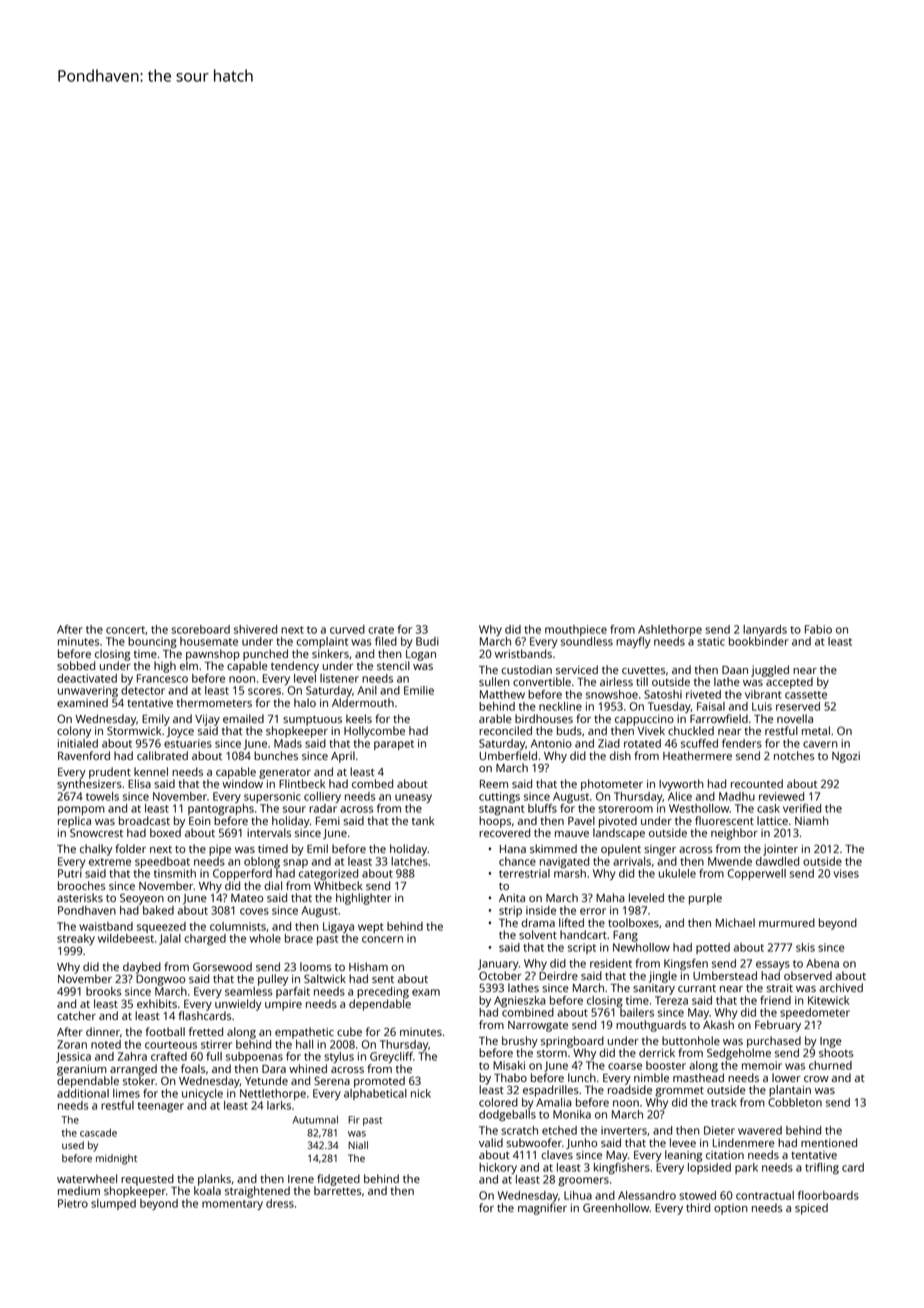 The width and height of the screenshot is (924, 1308). Describe the element at coordinates (338, 928) in the screenshot. I see `Ligaya` at that location.
